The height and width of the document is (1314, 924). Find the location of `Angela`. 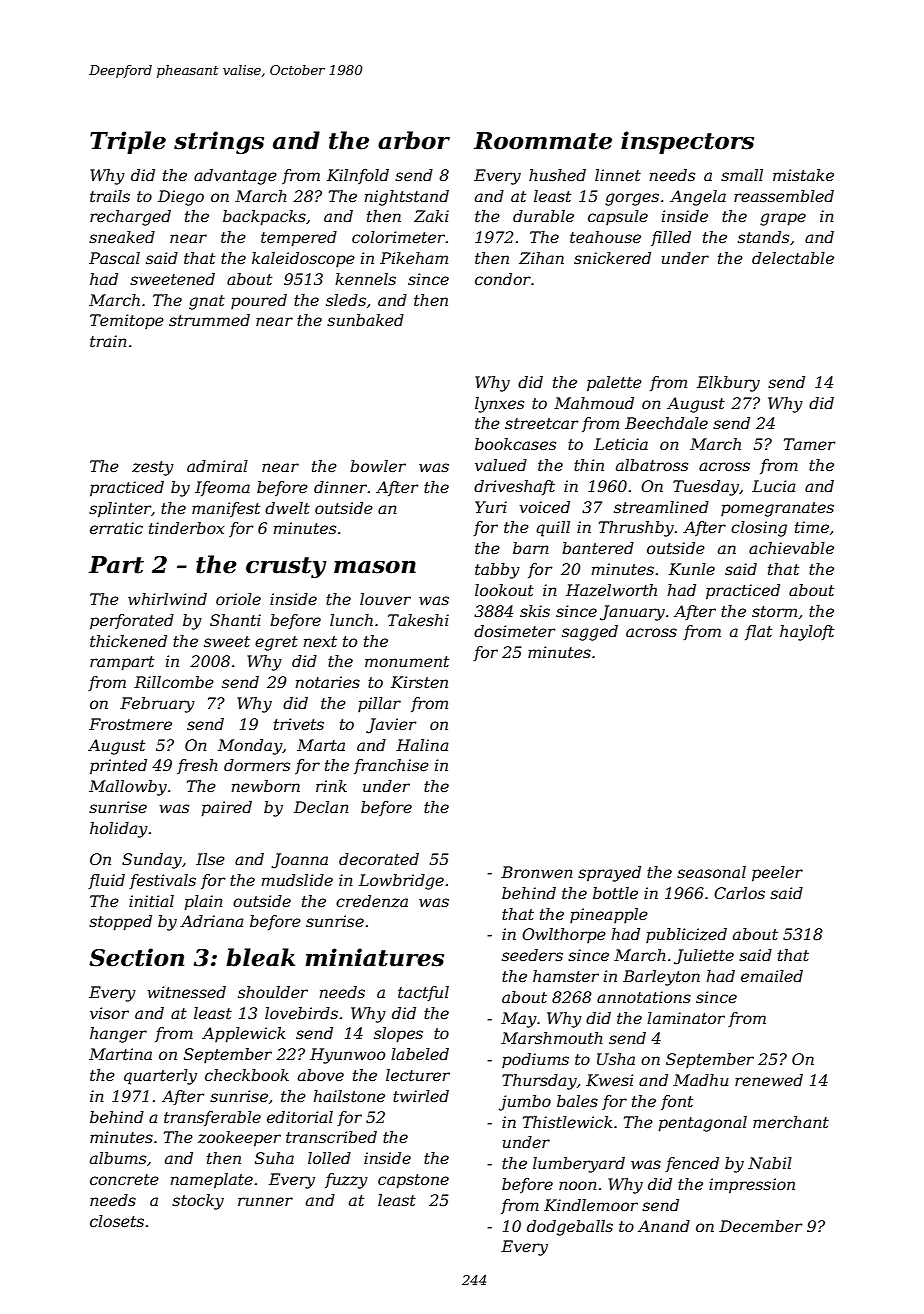

Angela is located at coordinates (698, 198).
